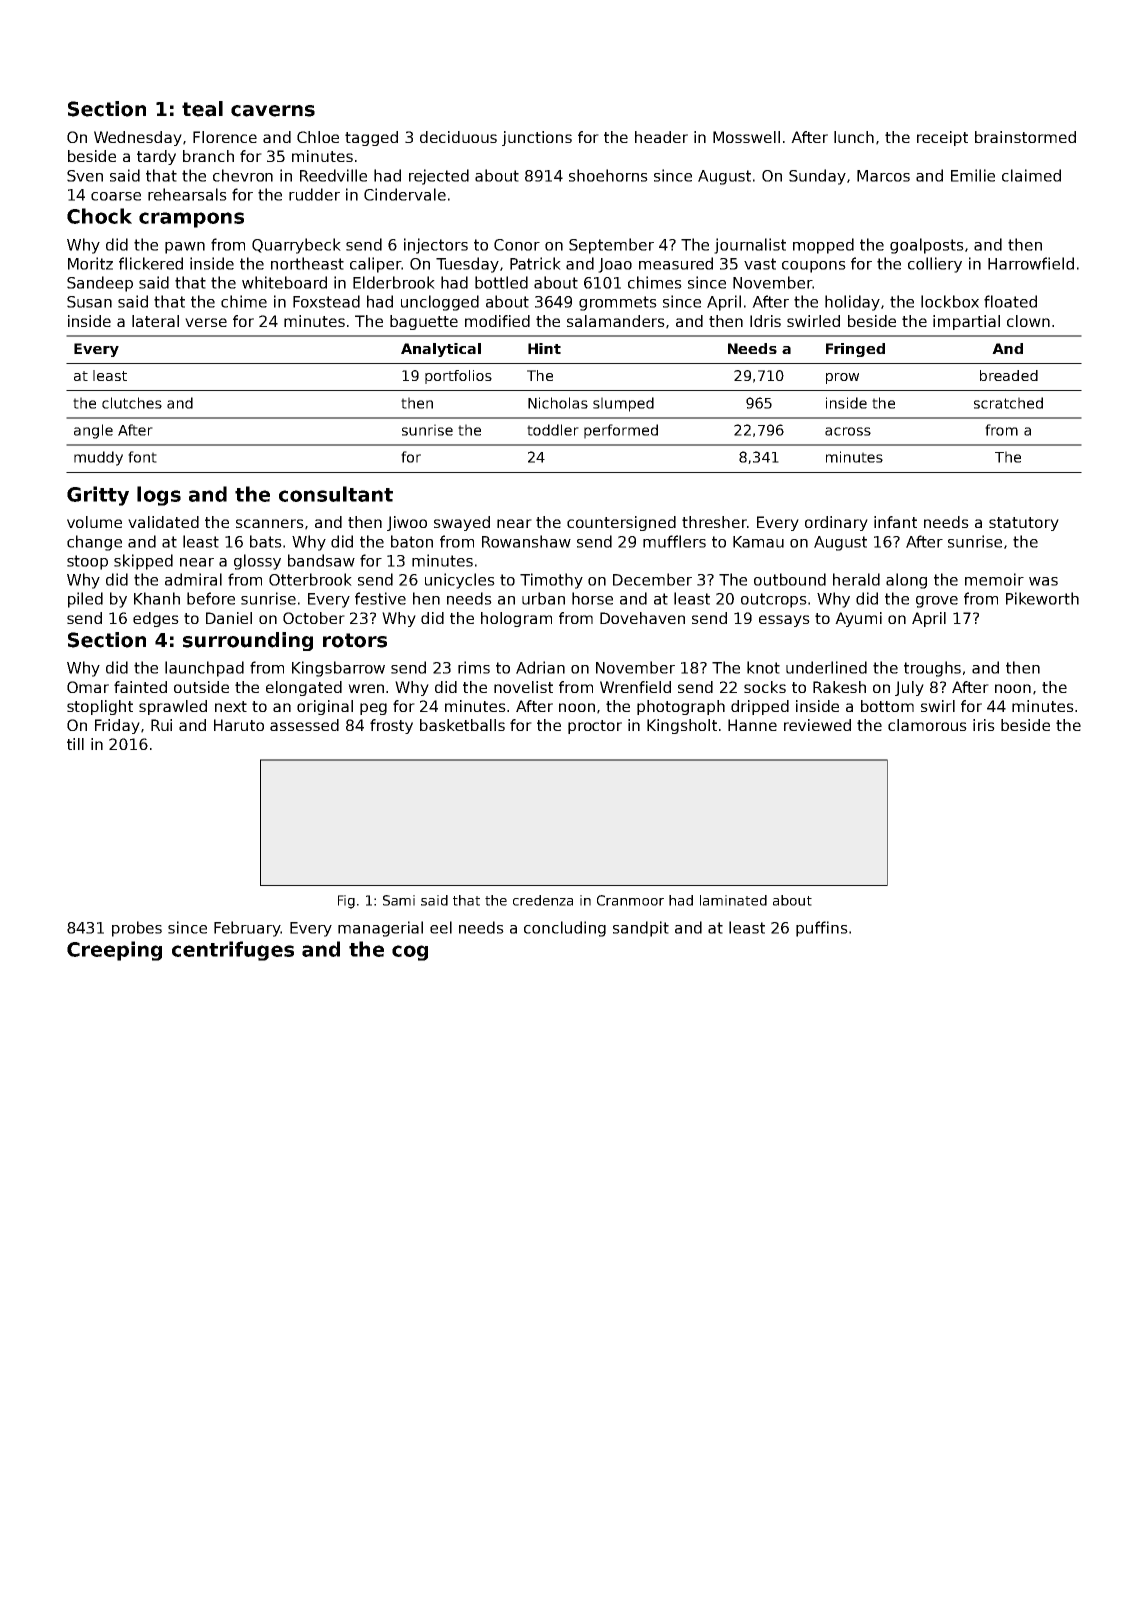 The image size is (1148, 1623). What do you see at coordinates (621, 431) in the screenshot?
I see `performed` at bounding box center [621, 431].
